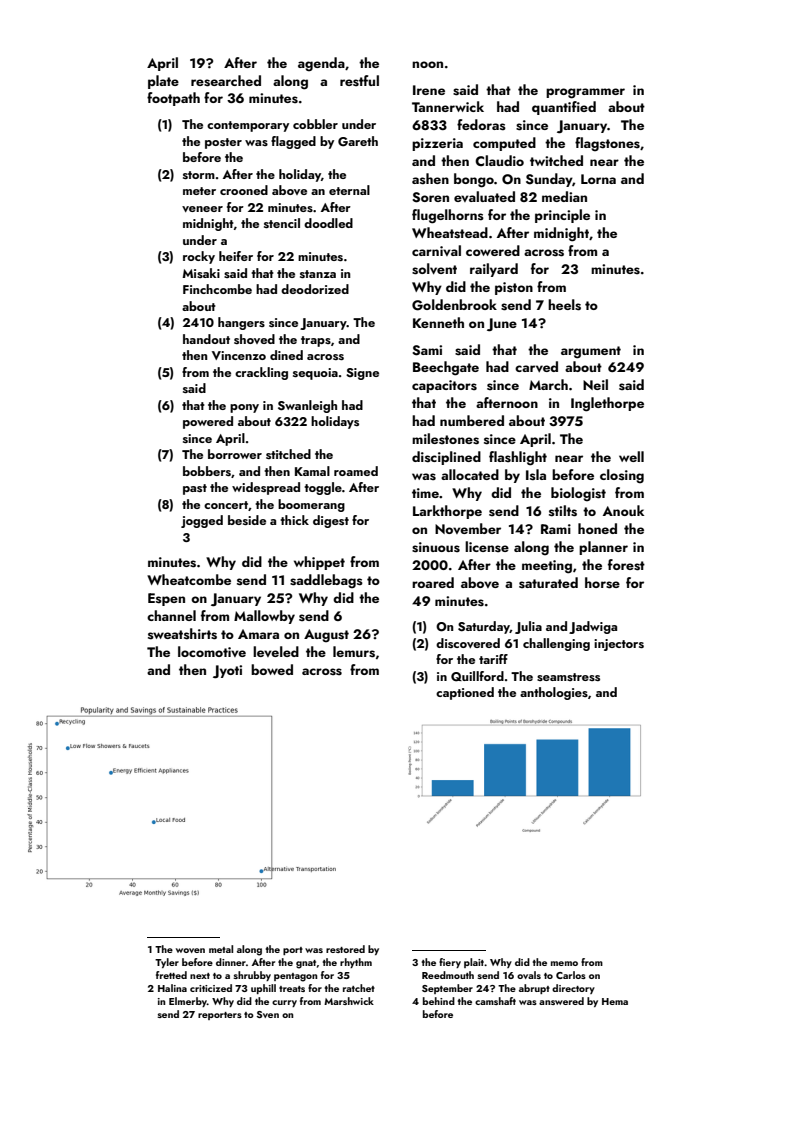 The width and height of the page is (792, 1124). What do you see at coordinates (607, 404) in the page?
I see `Inglethorpe` at bounding box center [607, 404].
